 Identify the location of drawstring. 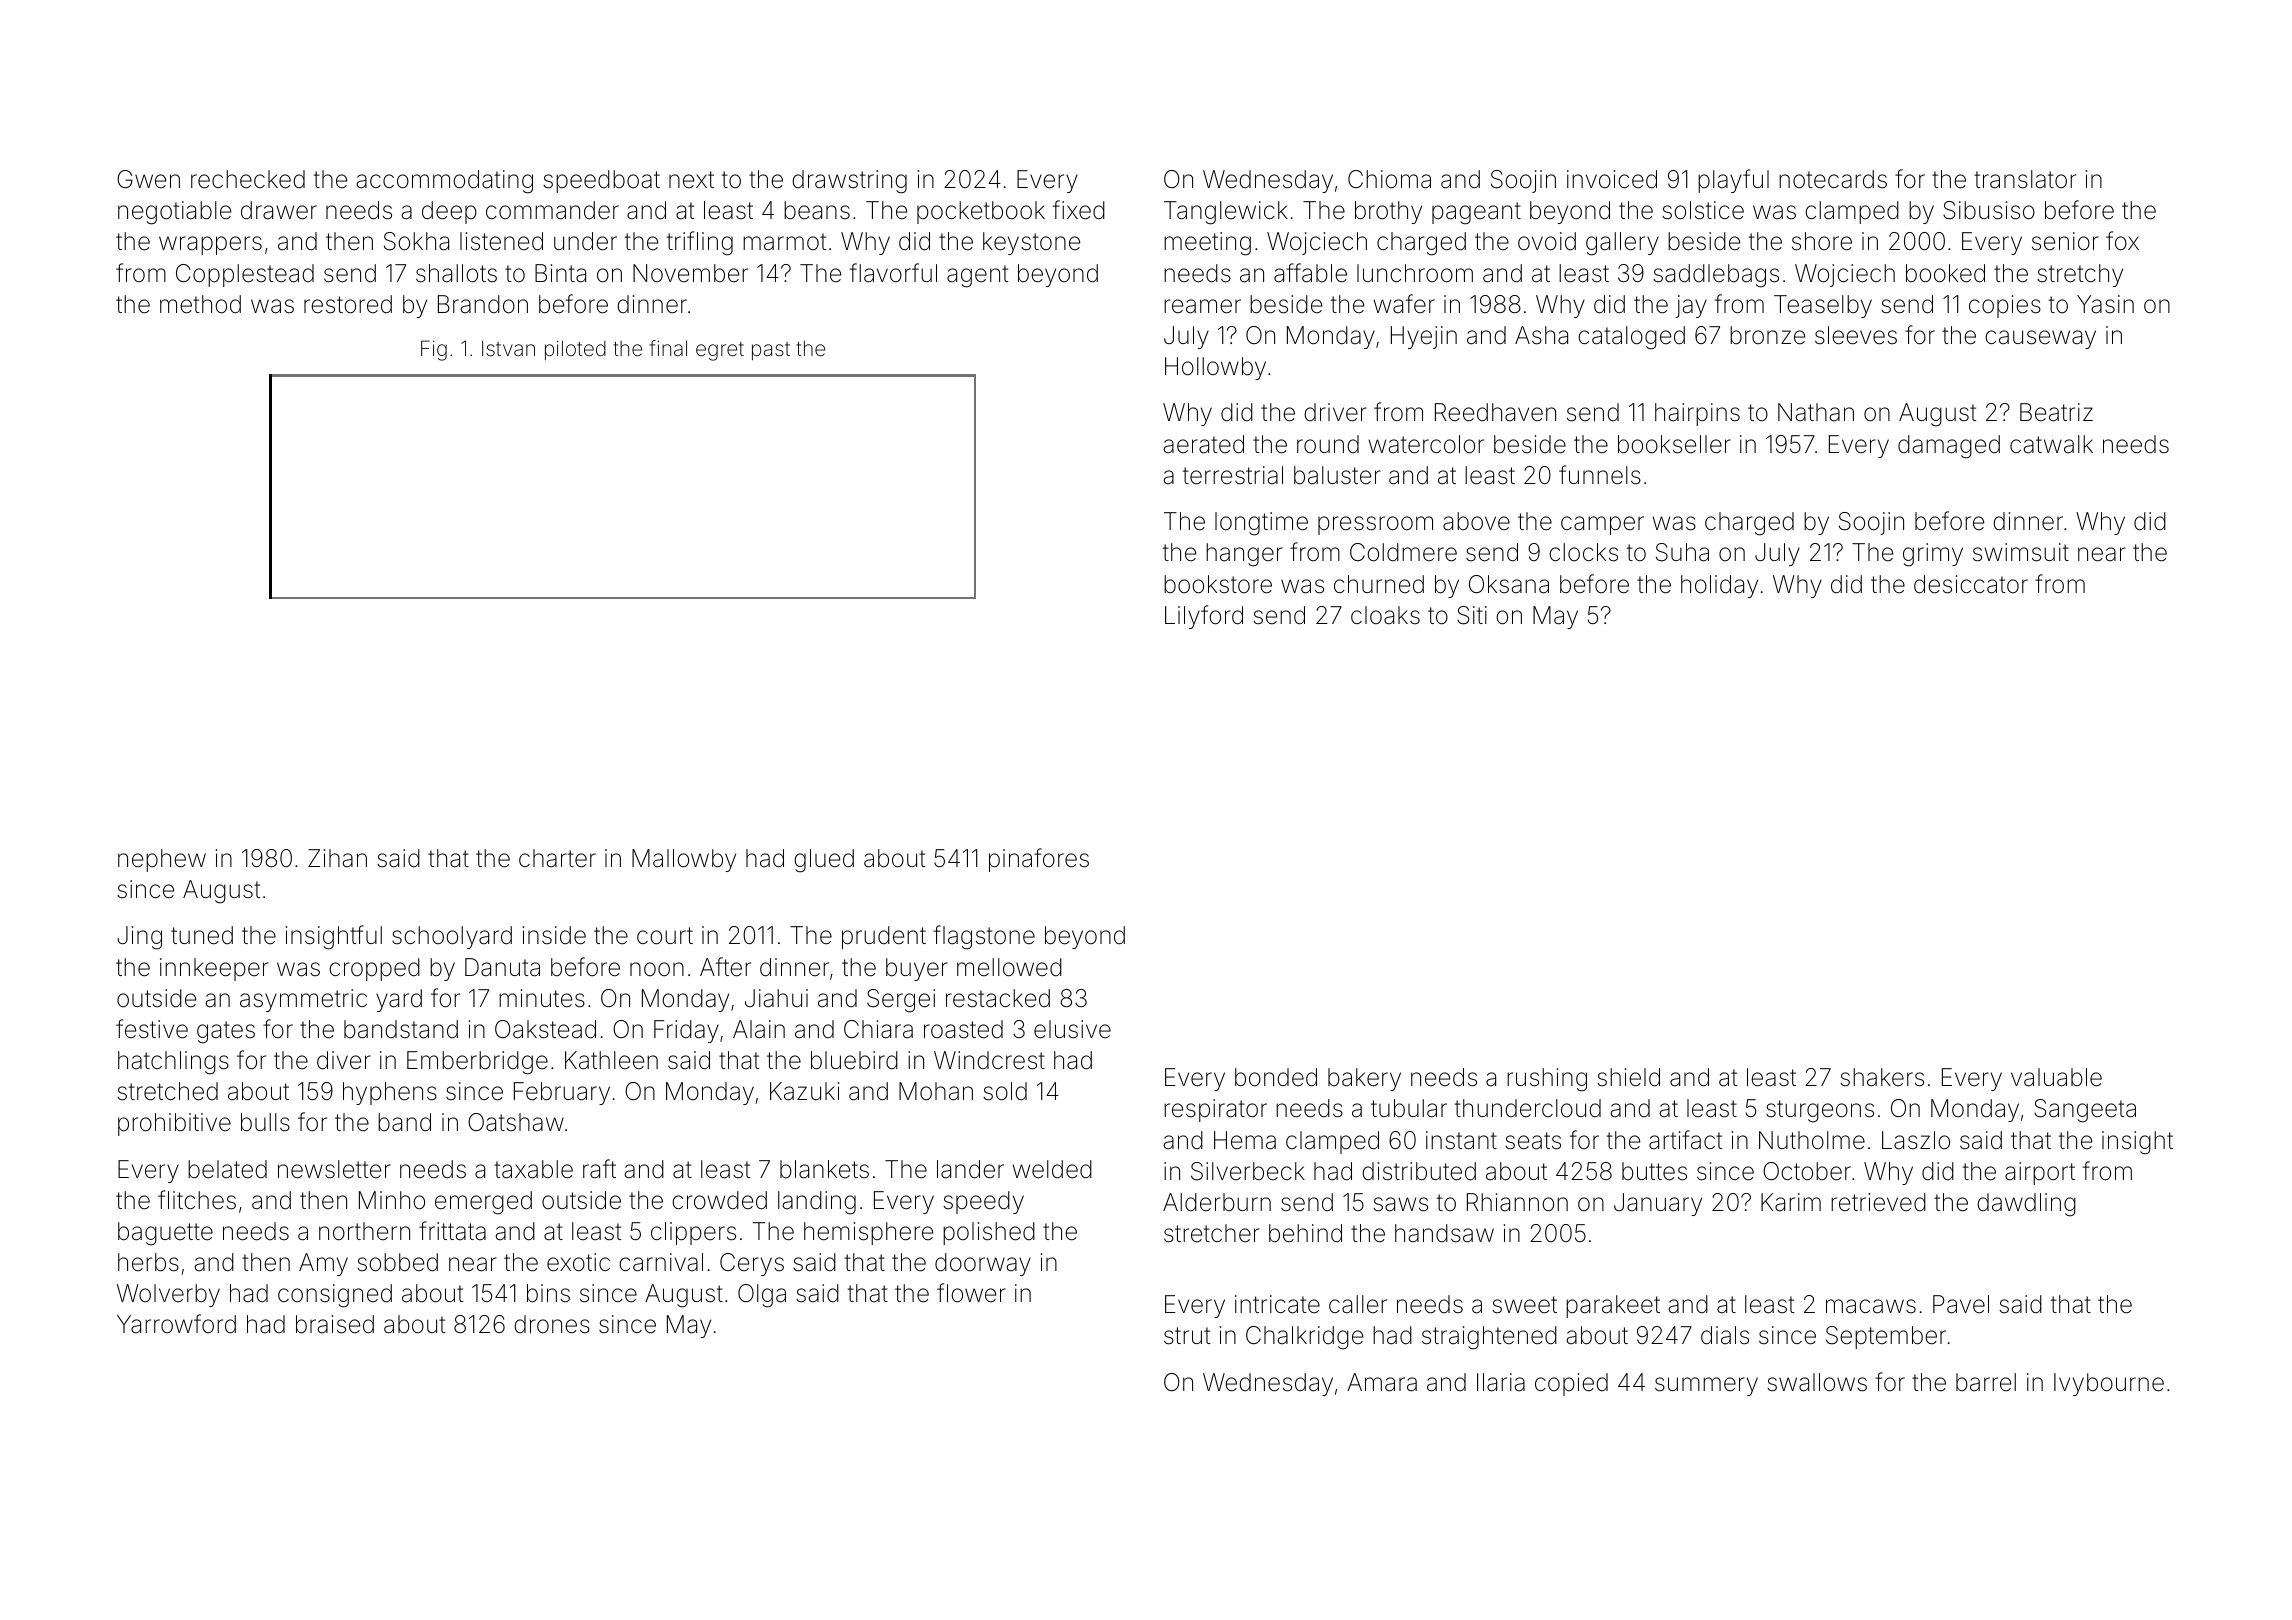
(849, 182).
